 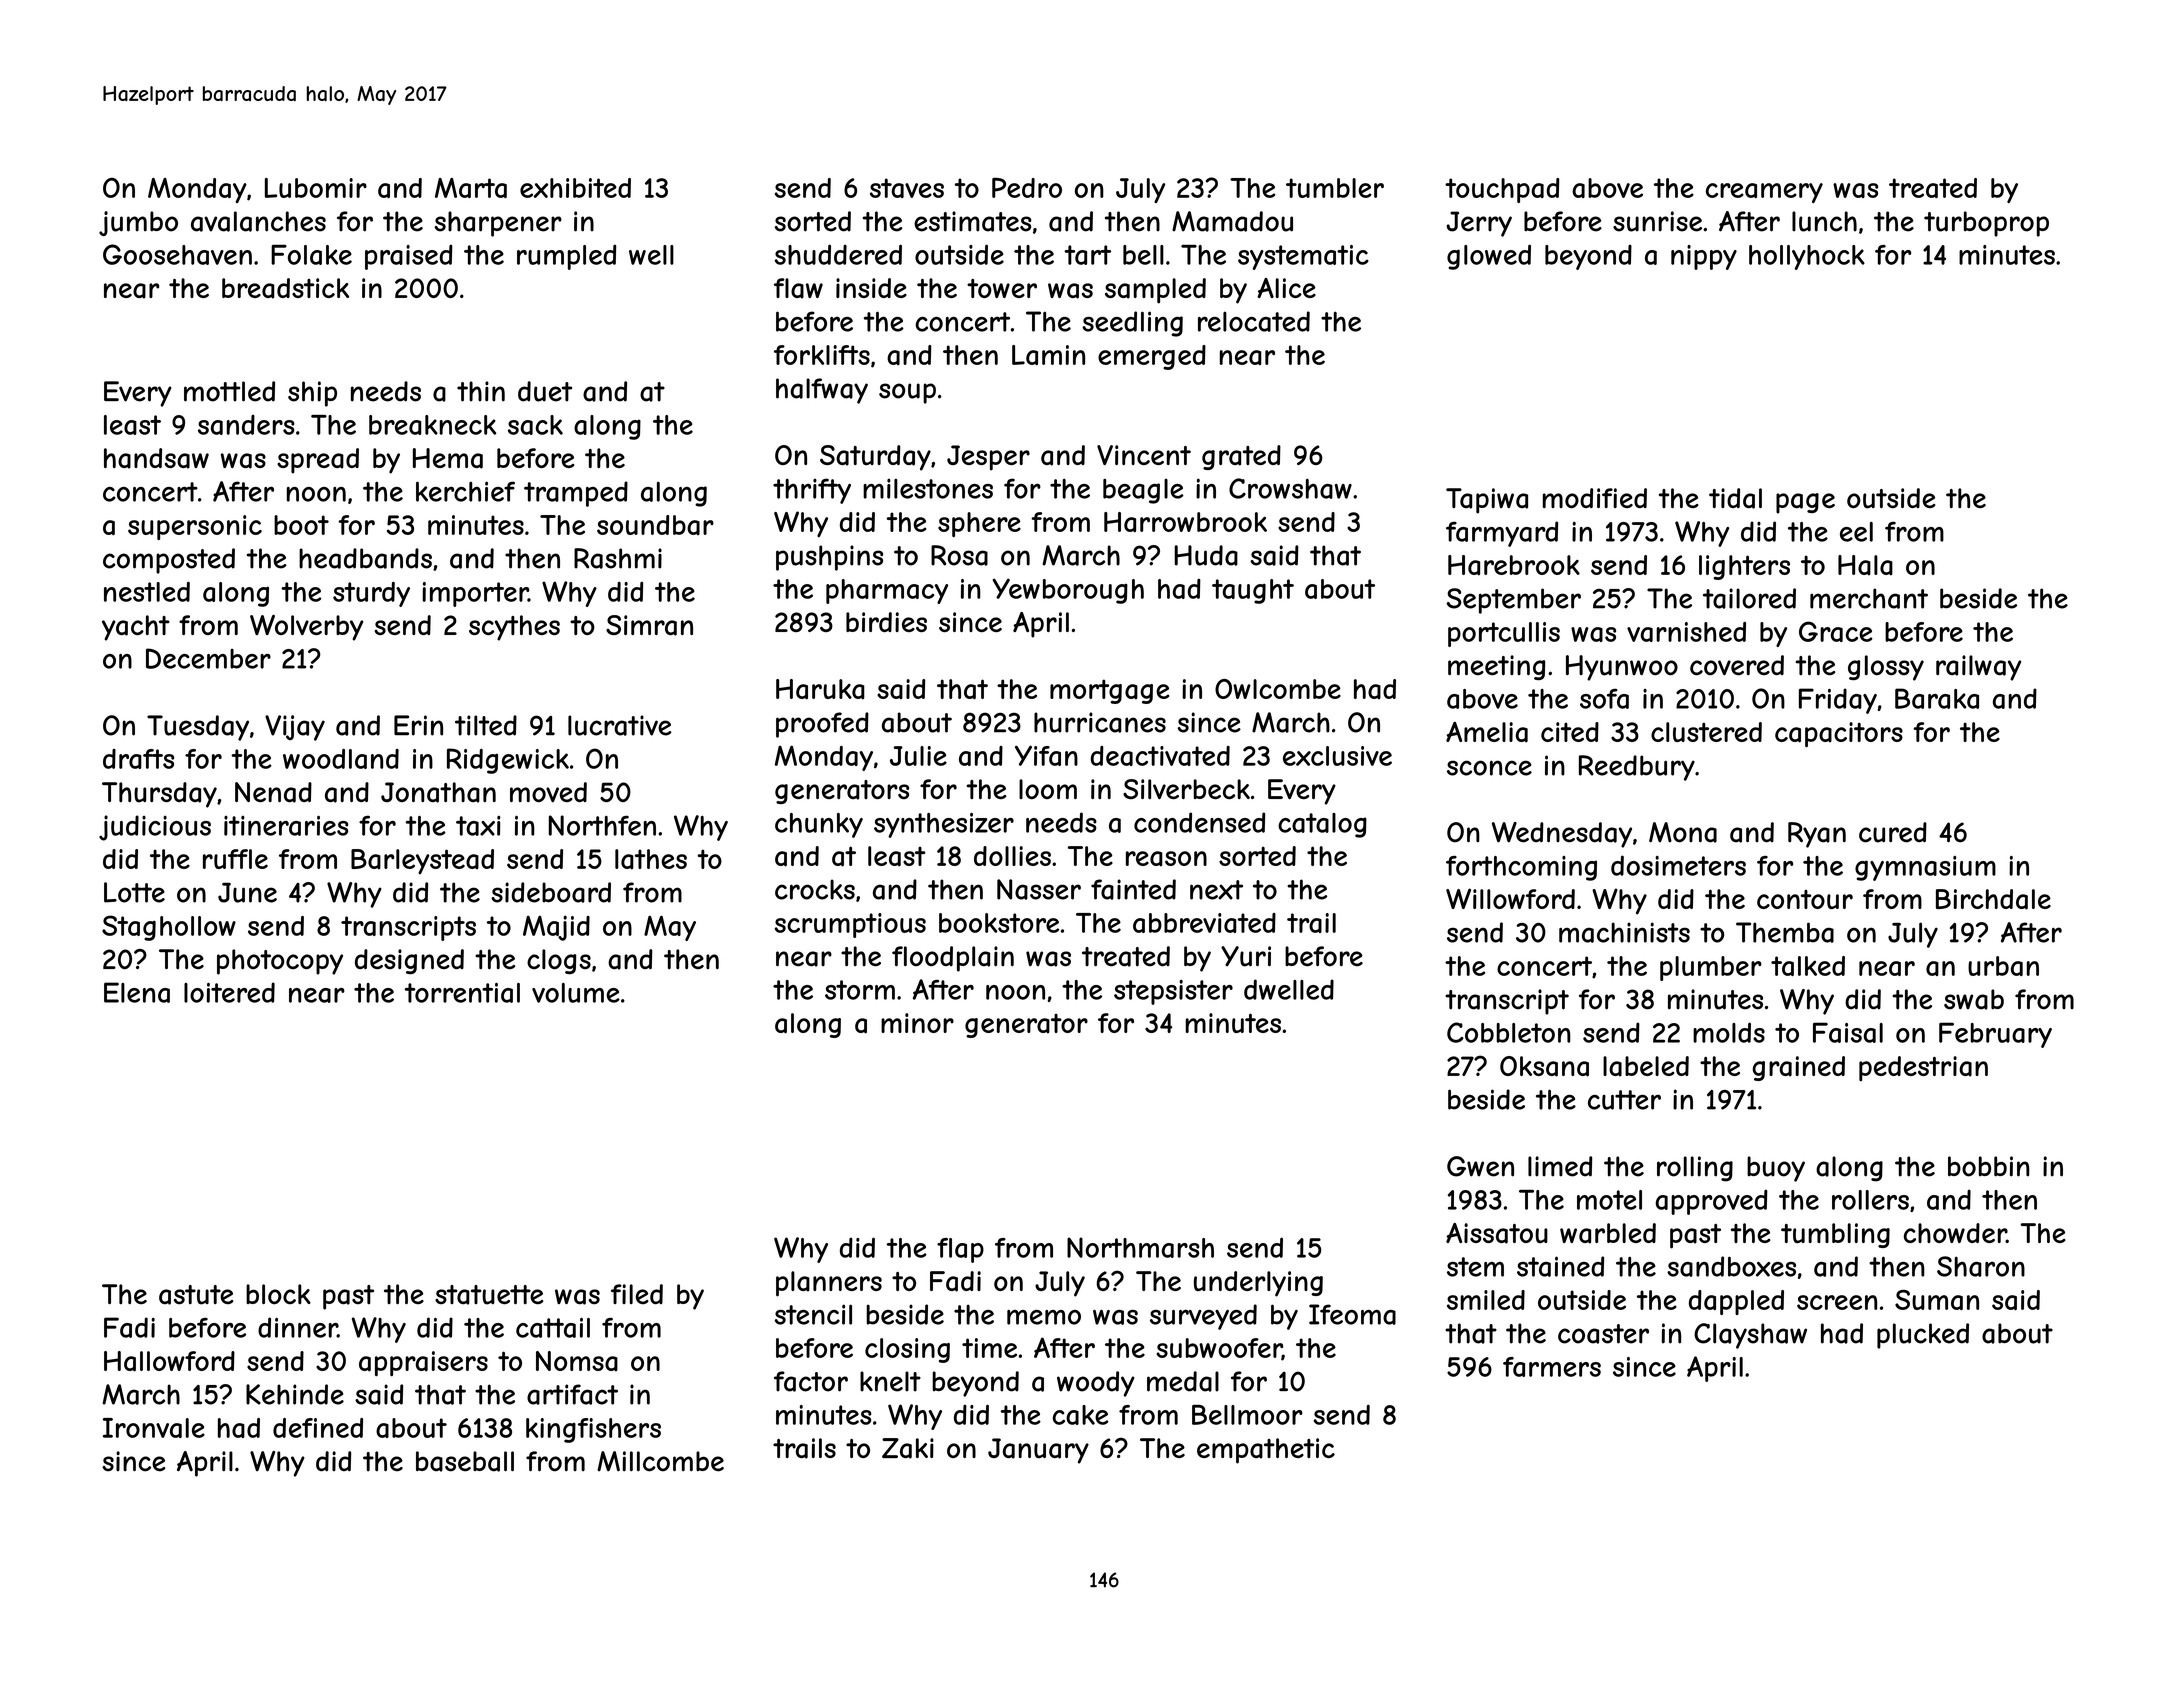 I want to click on Folake, so click(x=311, y=254).
